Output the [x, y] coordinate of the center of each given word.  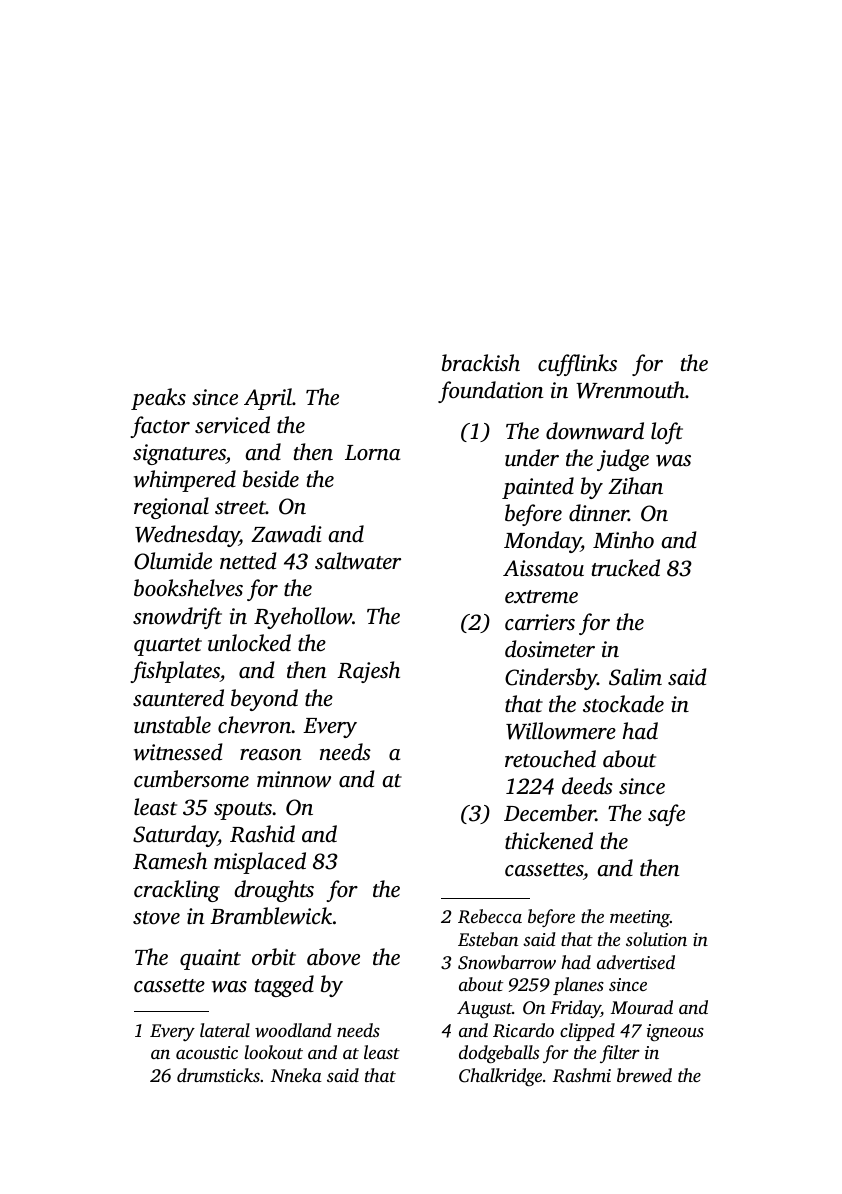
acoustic [207, 1052]
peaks [158, 399]
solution [656, 939]
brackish [481, 363]
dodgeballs [499, 1054]
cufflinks [577, 365]
